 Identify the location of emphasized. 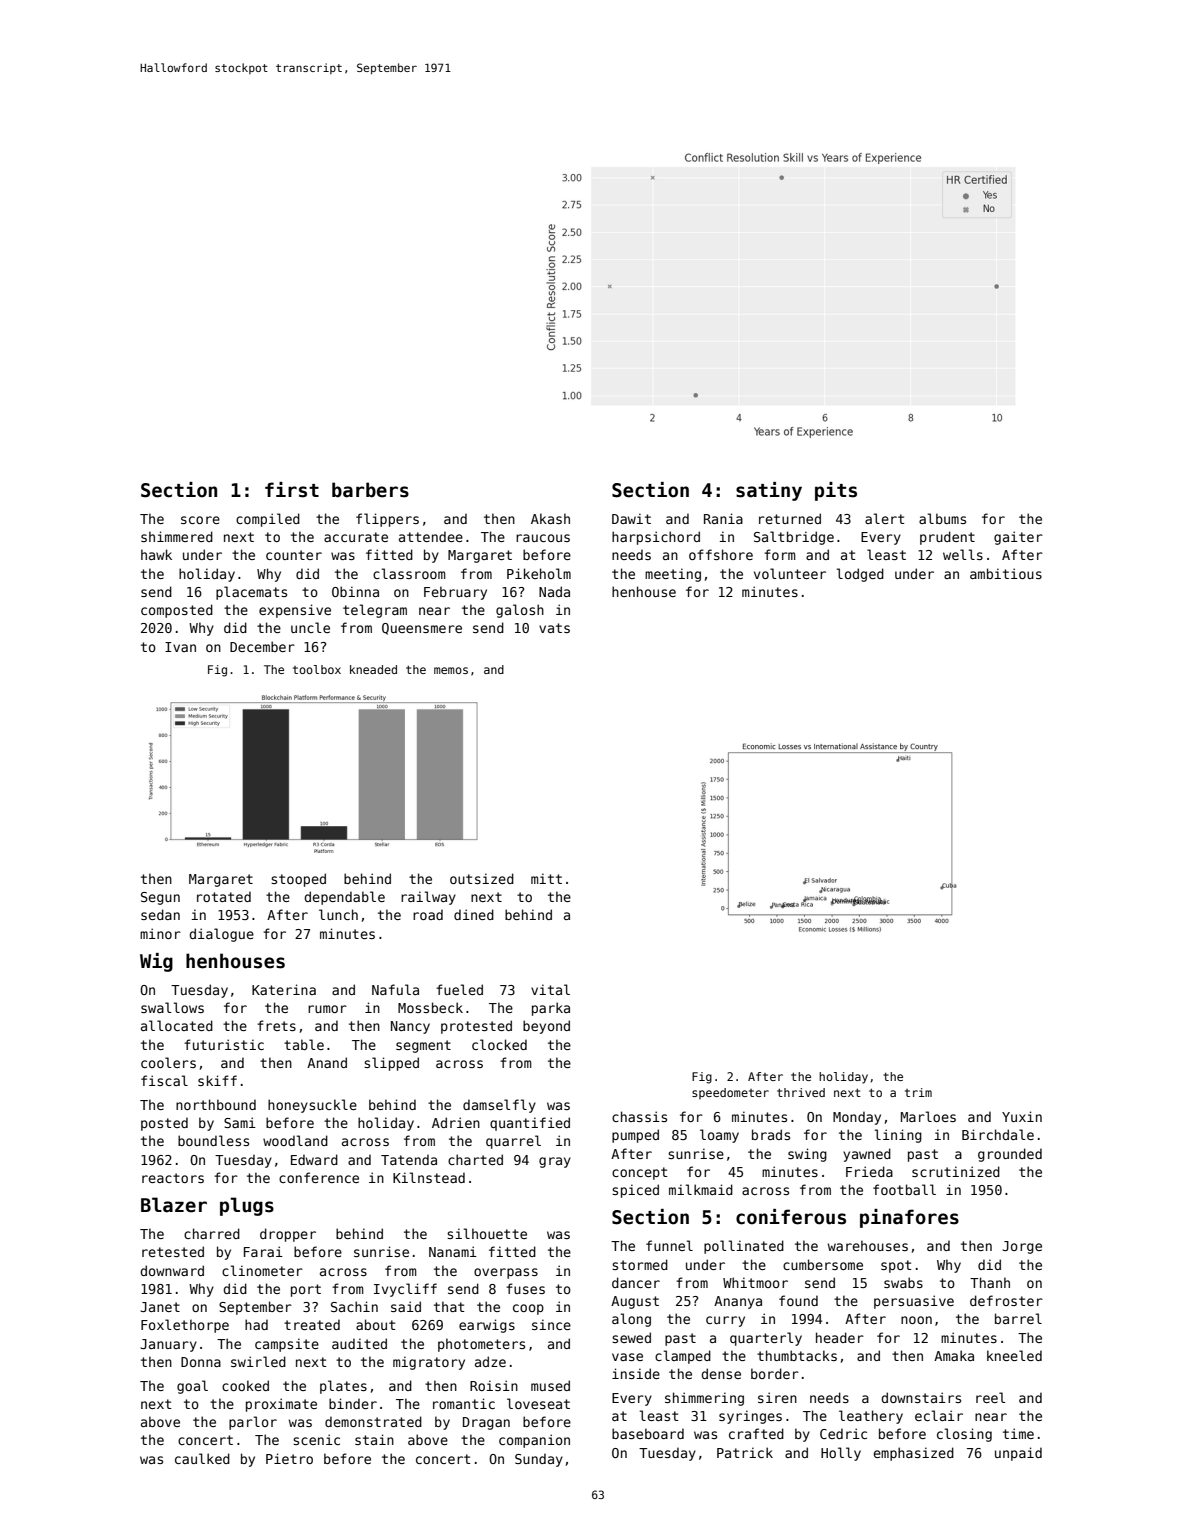
(913, 1454).
